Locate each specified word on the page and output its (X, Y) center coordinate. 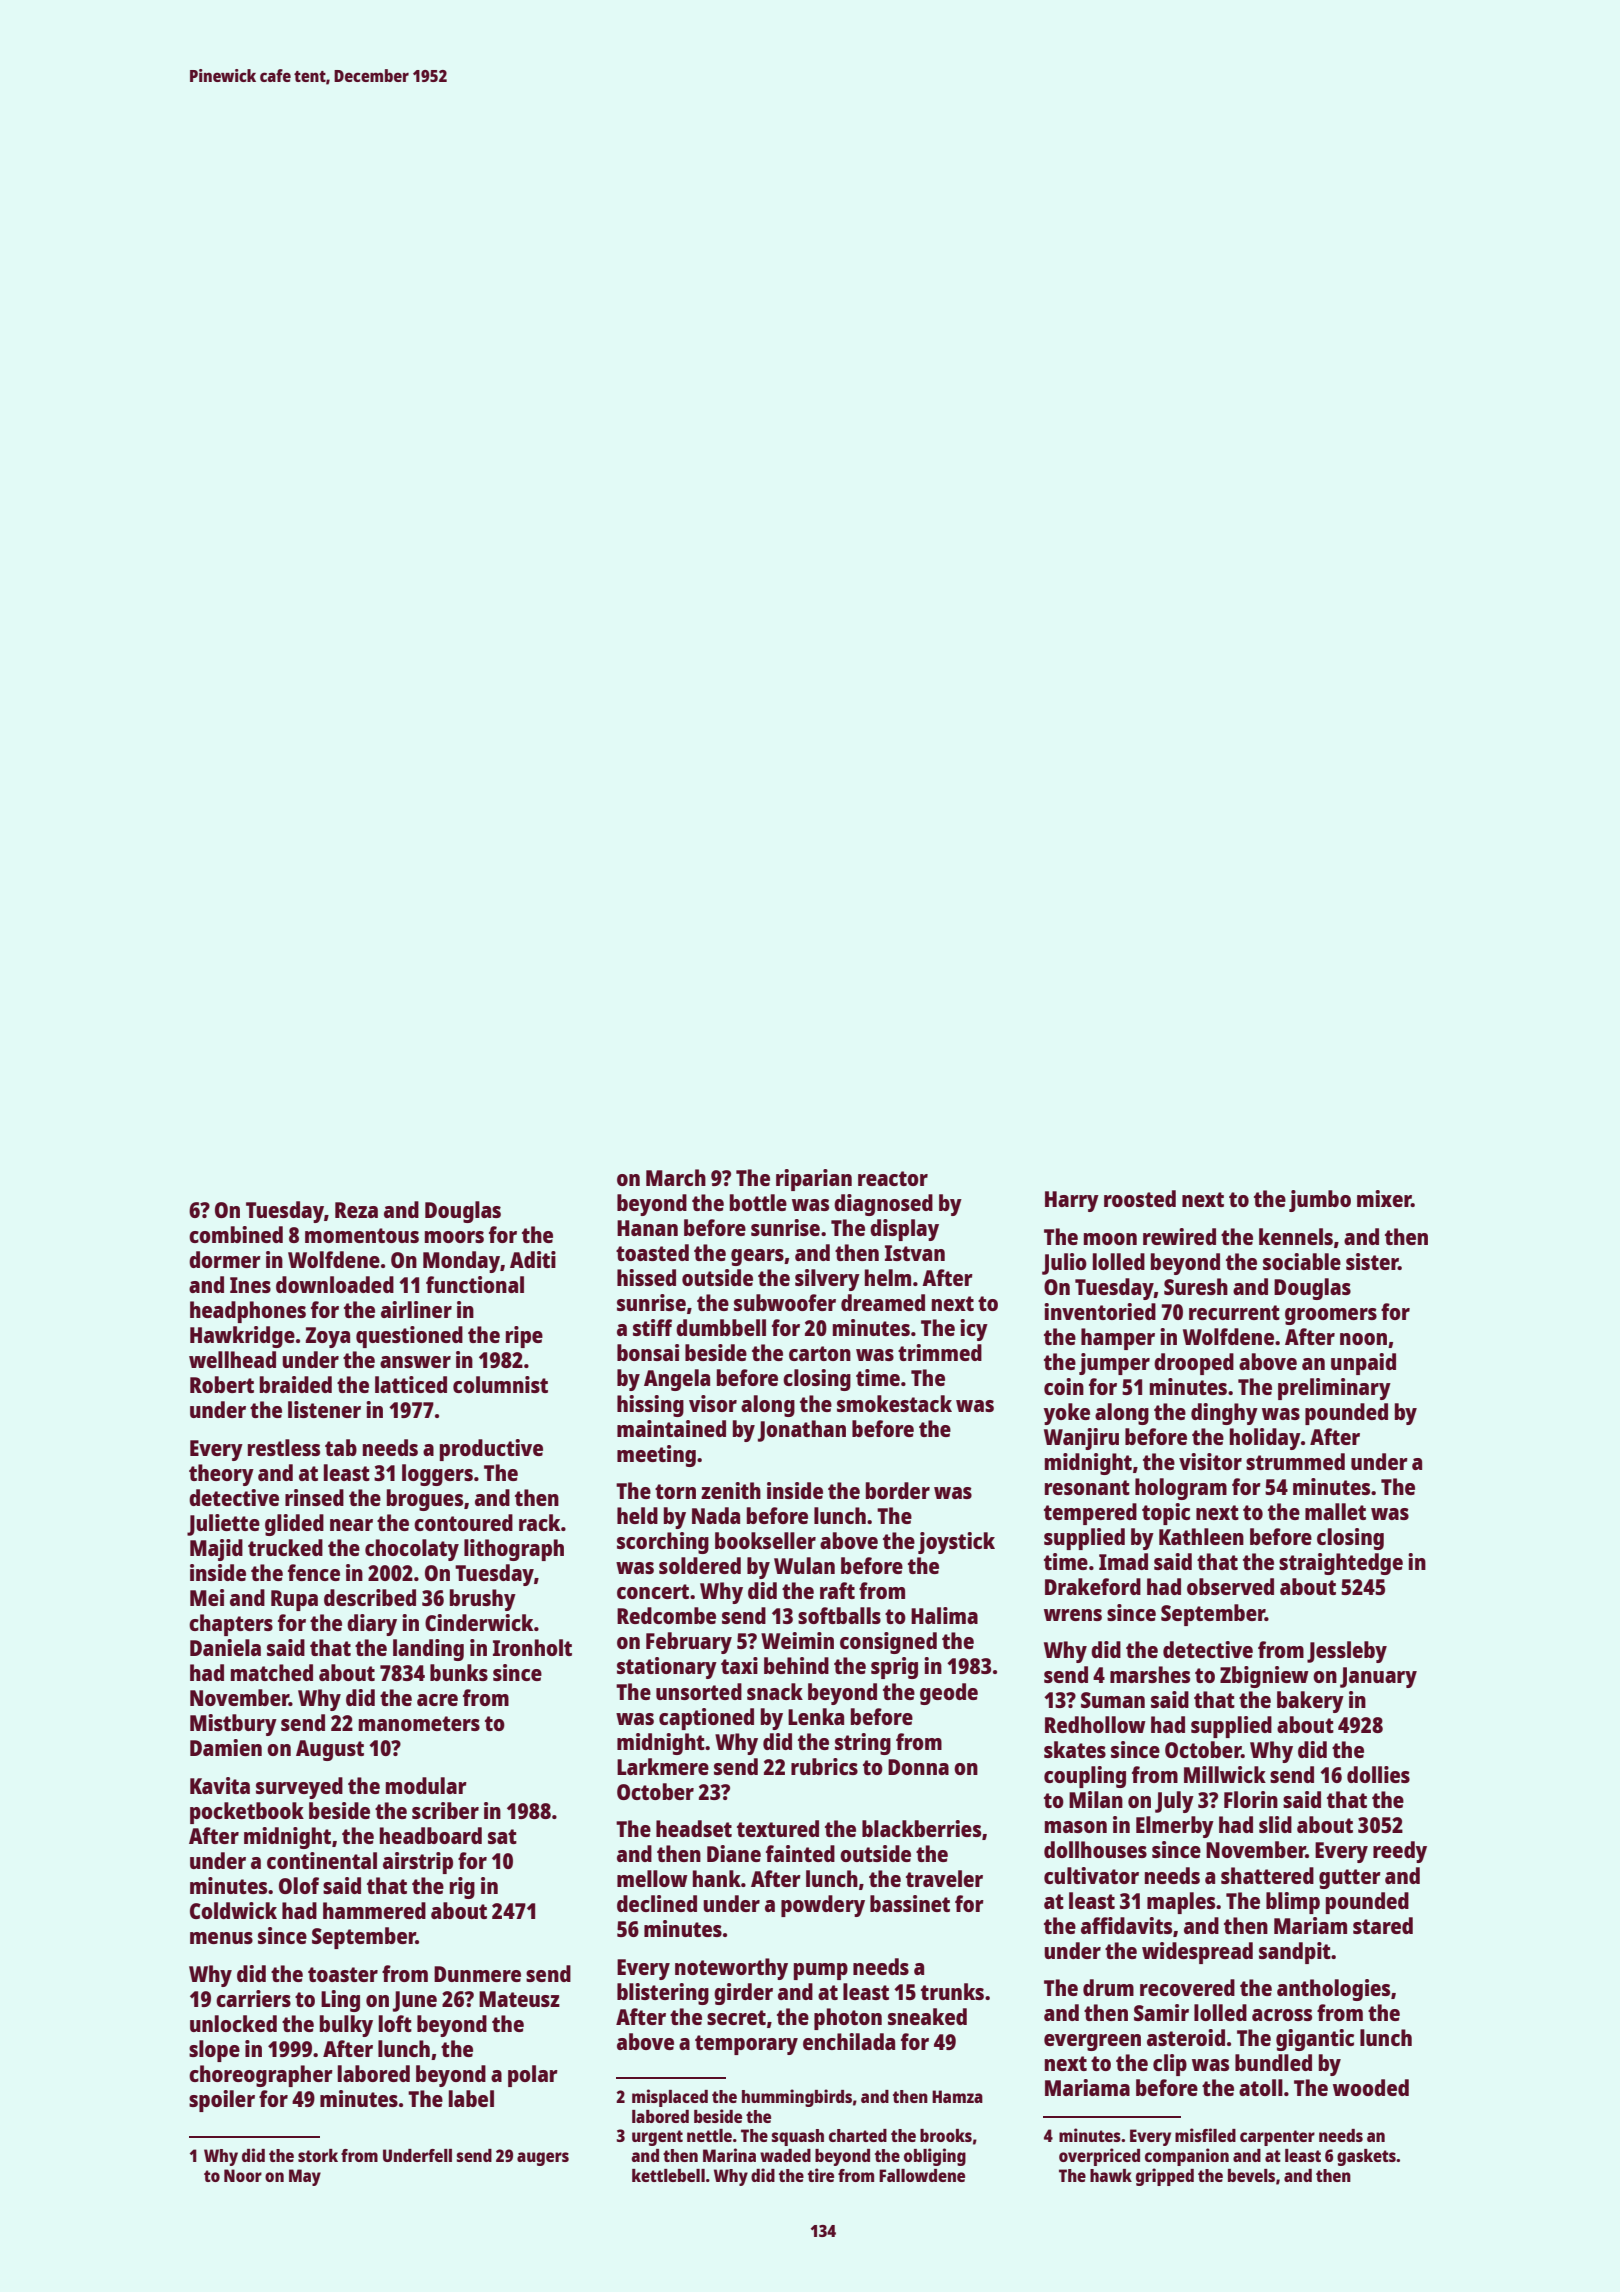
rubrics (824, 1766)
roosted (1140, 1198)
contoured (463, 1522)
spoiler (222, 2101)
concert (653, 1591)
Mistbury (233, 1725)
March (676, 1177)
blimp (1293, 1903)
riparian (814, 1180)
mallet (1335, 1511)
